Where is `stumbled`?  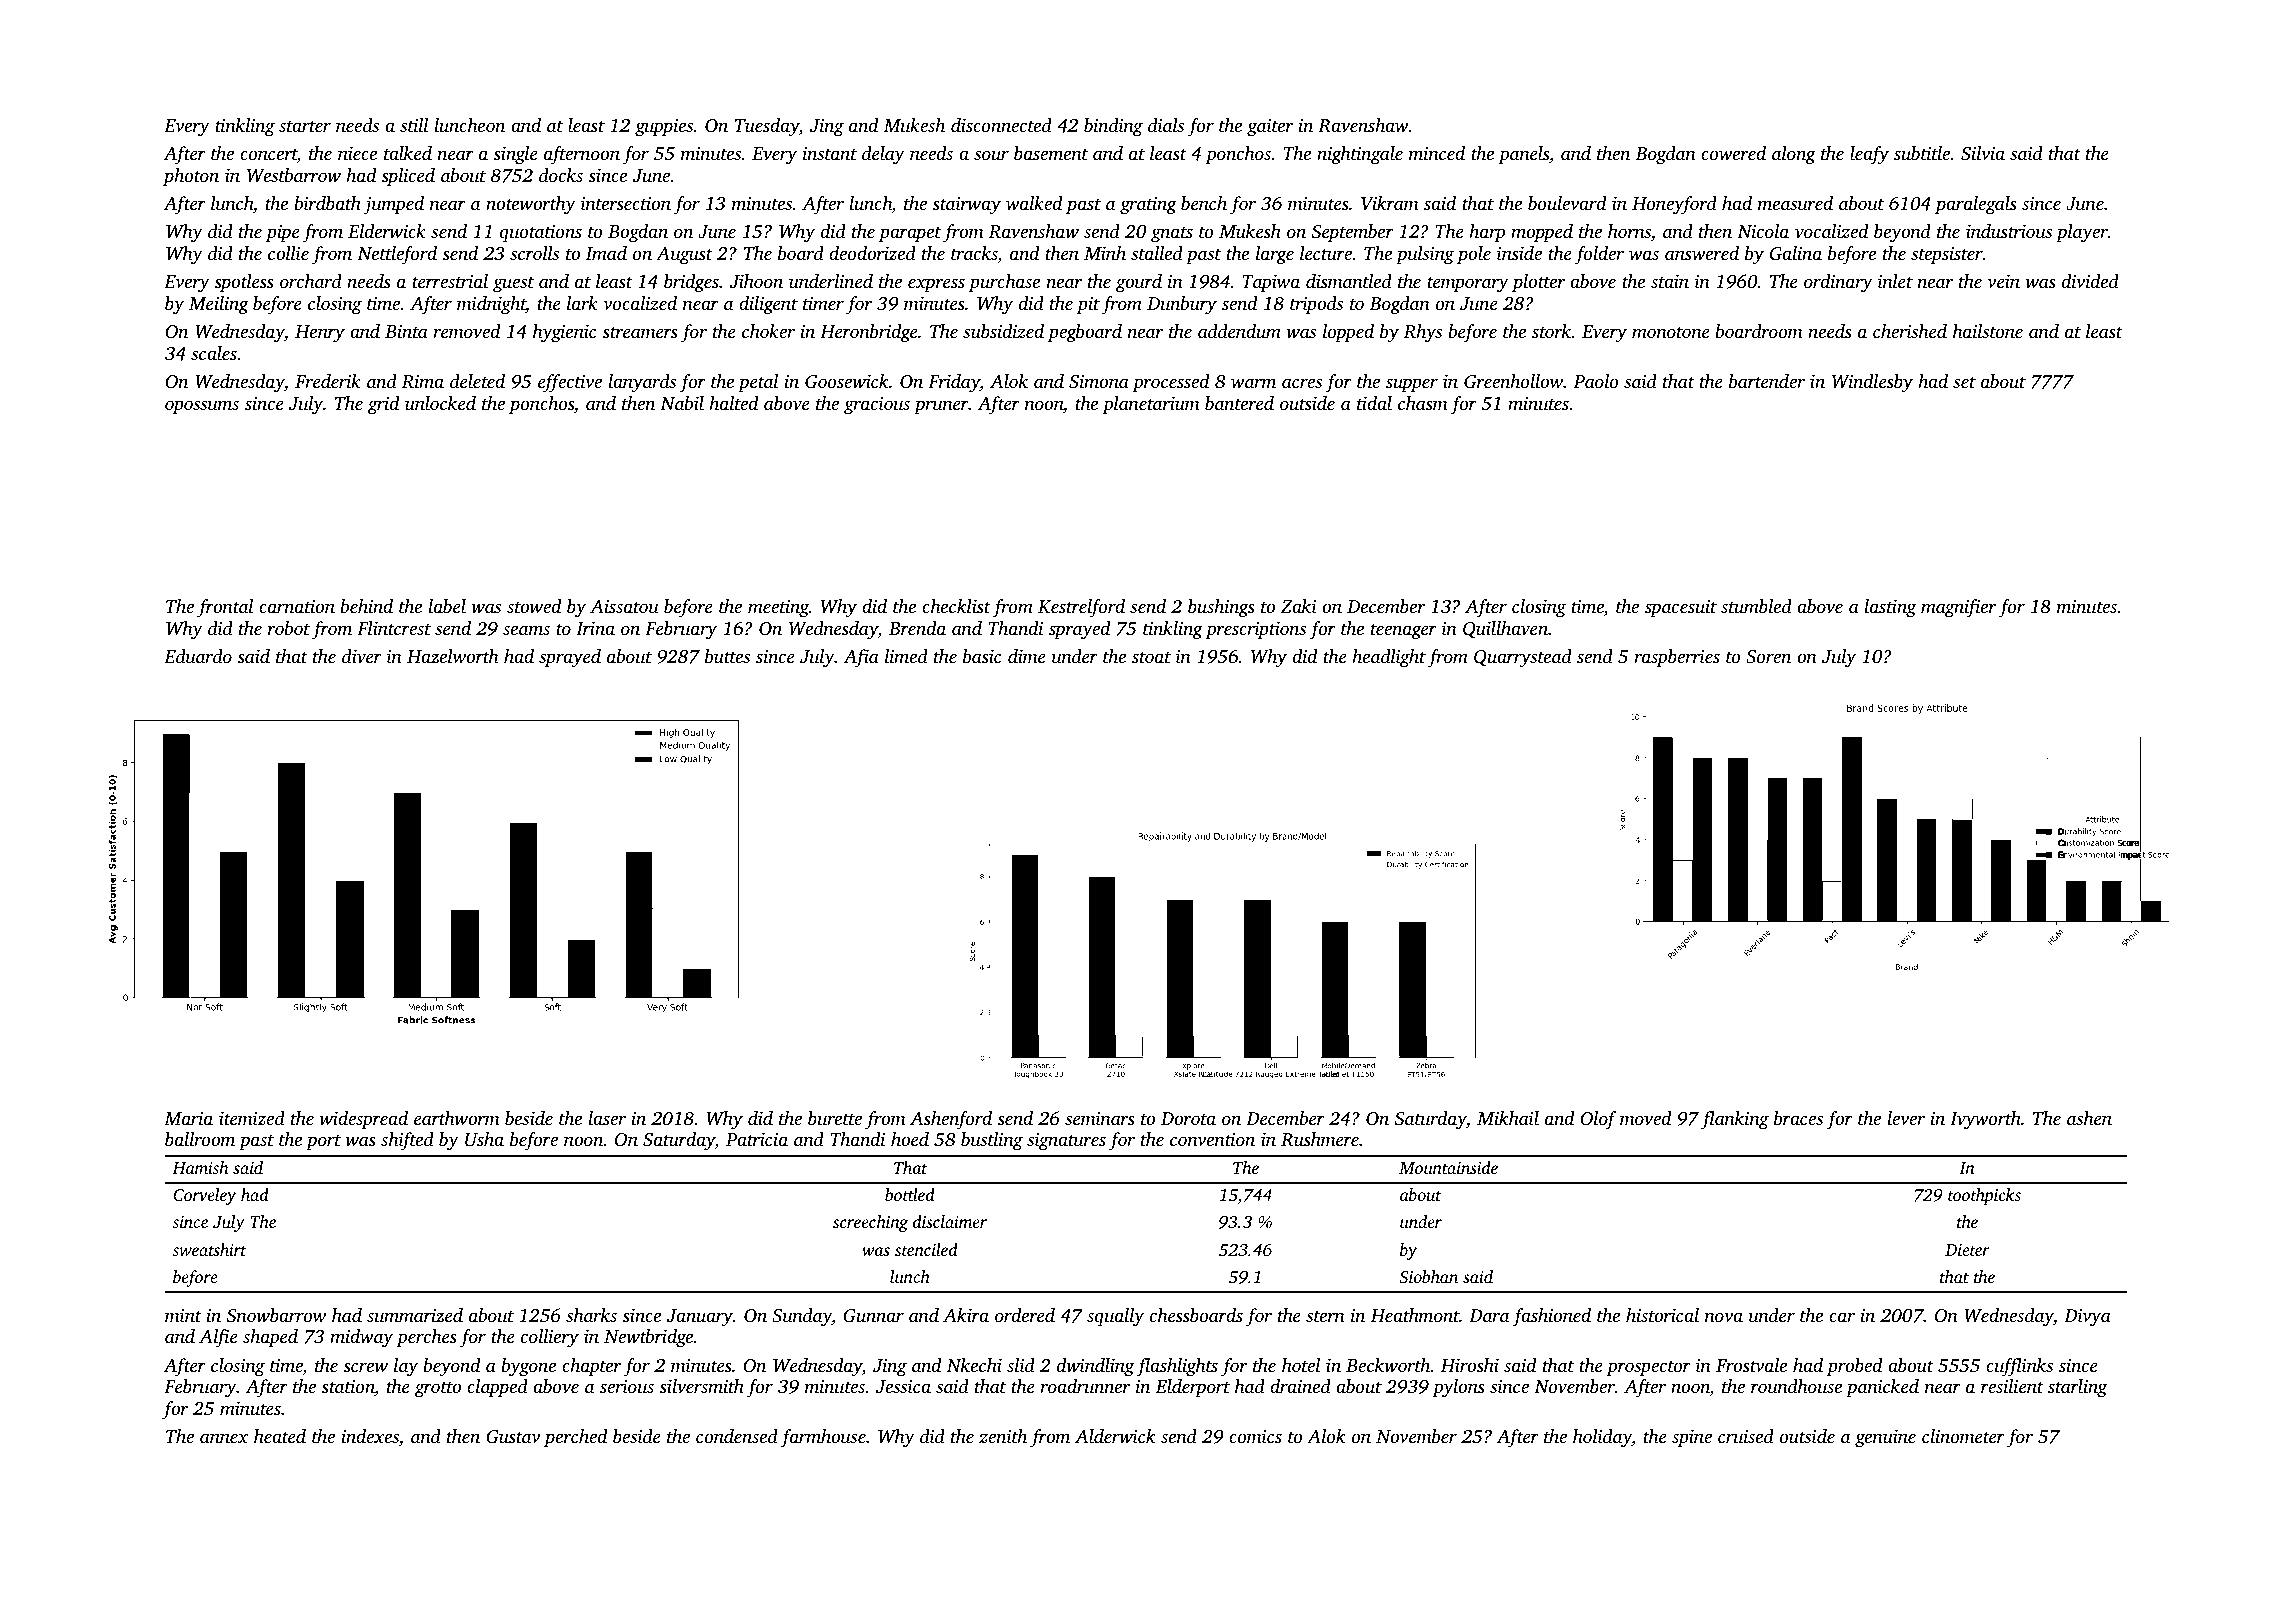
stumbled is located at coordinates (1756, 606).
